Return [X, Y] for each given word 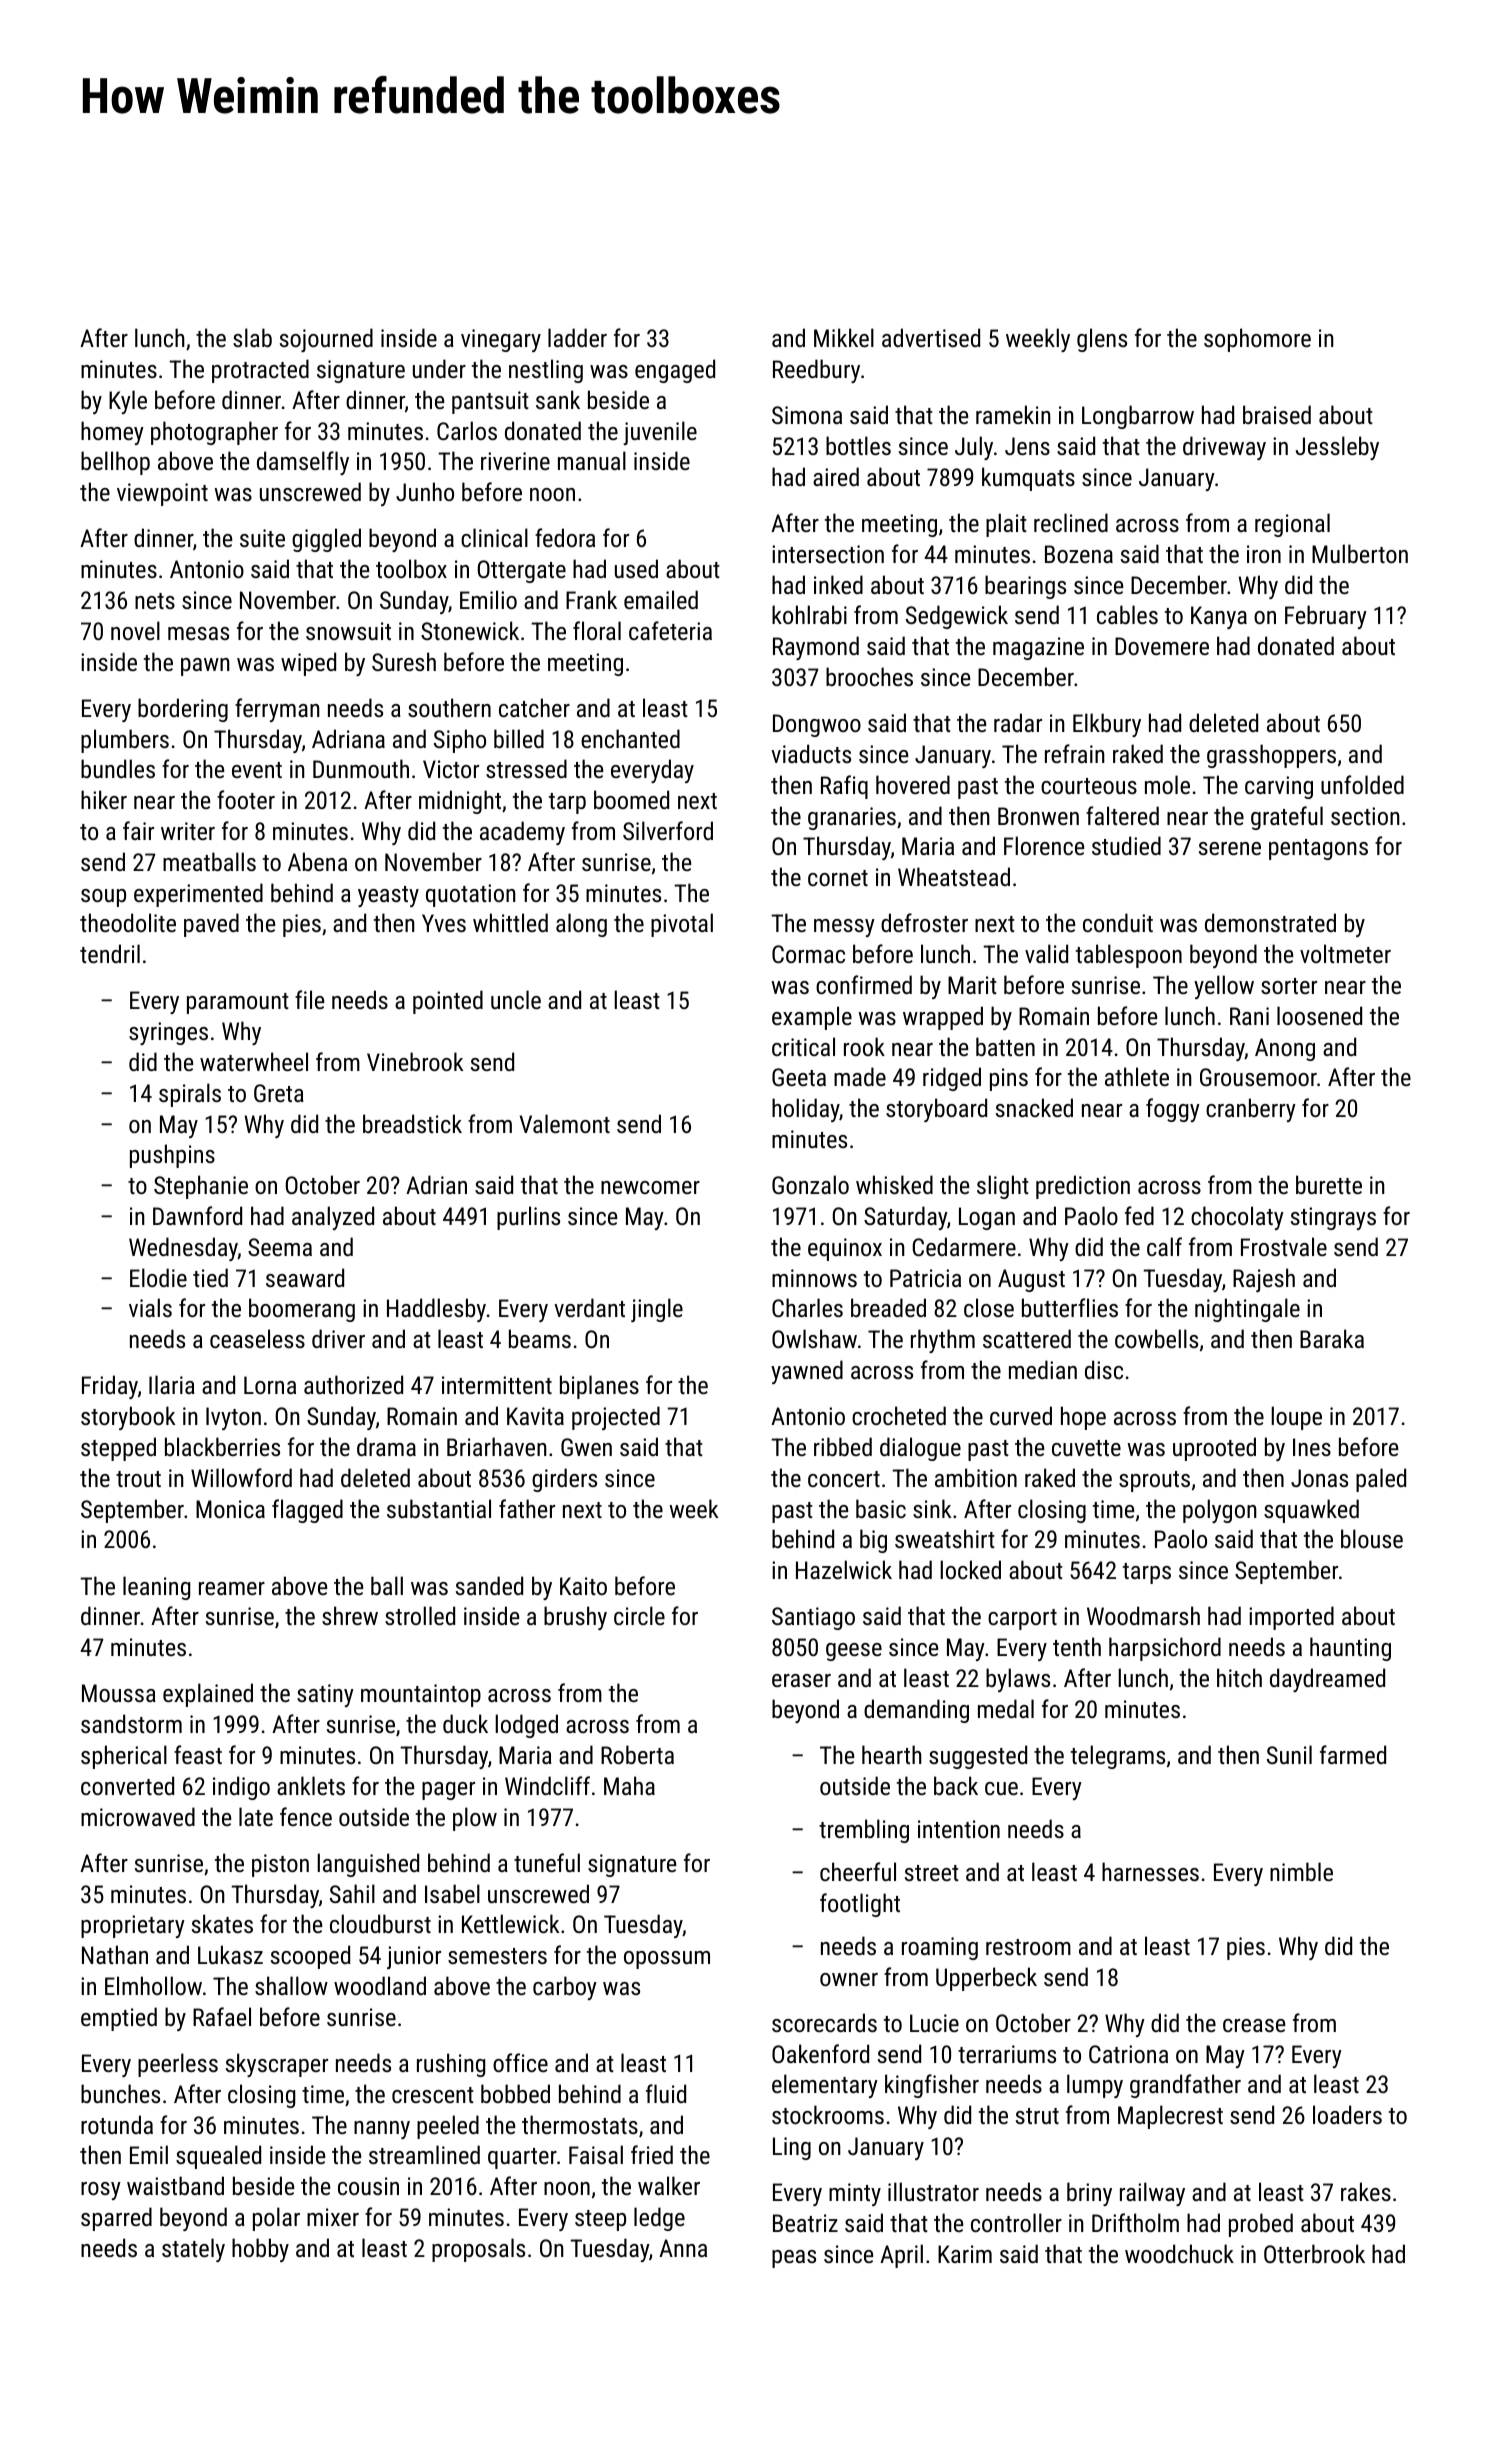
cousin [368, 2186]
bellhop [115, 463]
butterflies [1070, 1307]
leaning [156, 1588]
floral [597, 630]
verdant [589, 1307]
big [873, 1541]
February [1326, 617]
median [1043, 1369]
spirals [190, 1095]
